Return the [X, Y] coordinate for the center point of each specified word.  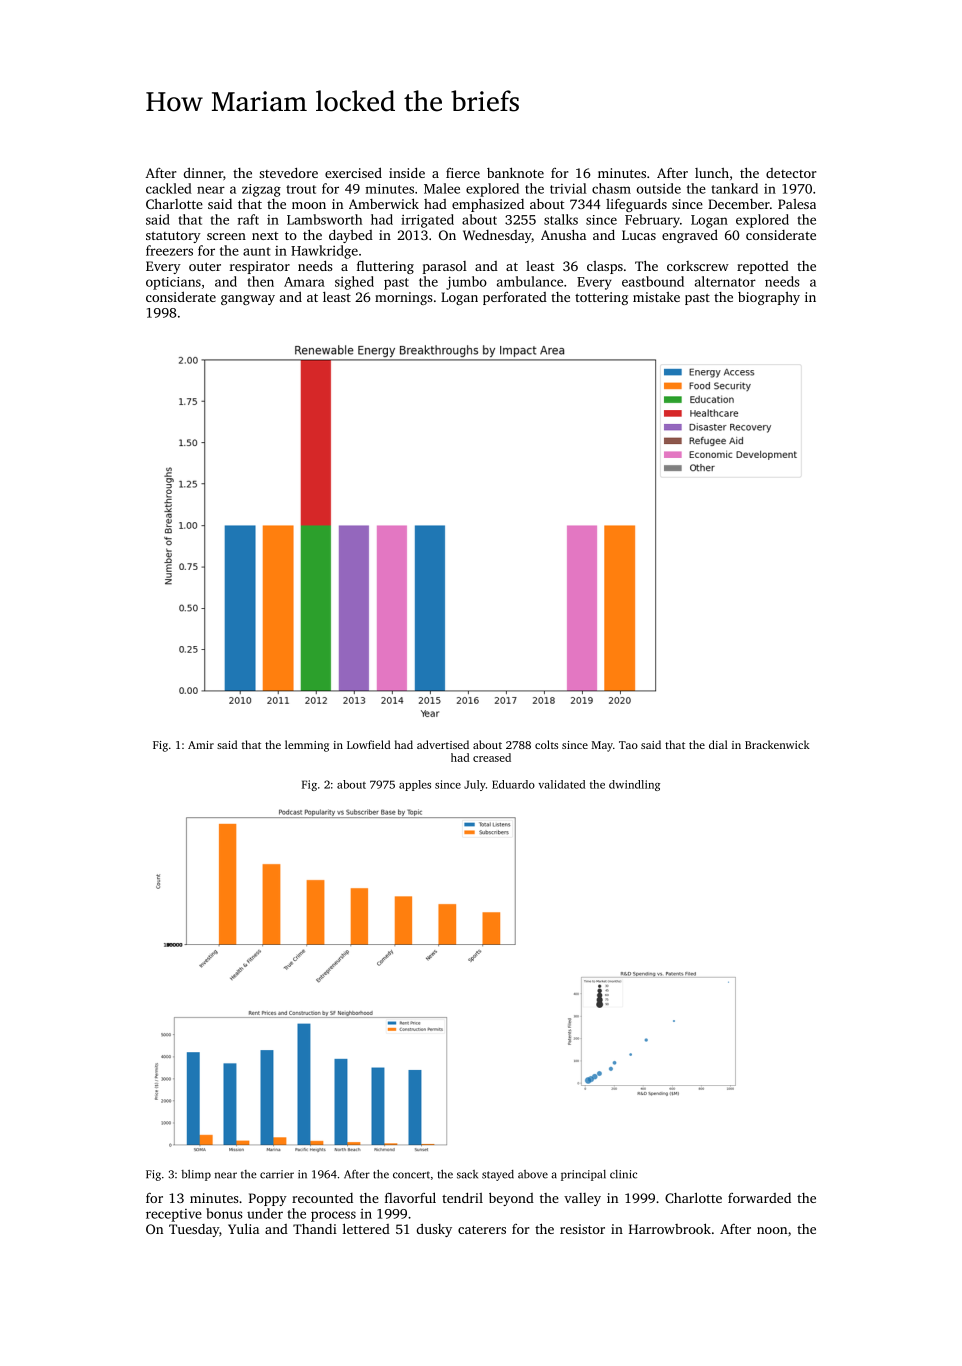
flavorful [410, 1197]
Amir [201, 745]
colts [546, 744]
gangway [248, 300]
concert [411, 1175]
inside [407, 173]
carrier [277, 1174]
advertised [443, 744]
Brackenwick [777, 744]
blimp [196, 1175]
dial [718, 744]
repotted [763, 267]
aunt [257, 251]
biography [769, 298]
